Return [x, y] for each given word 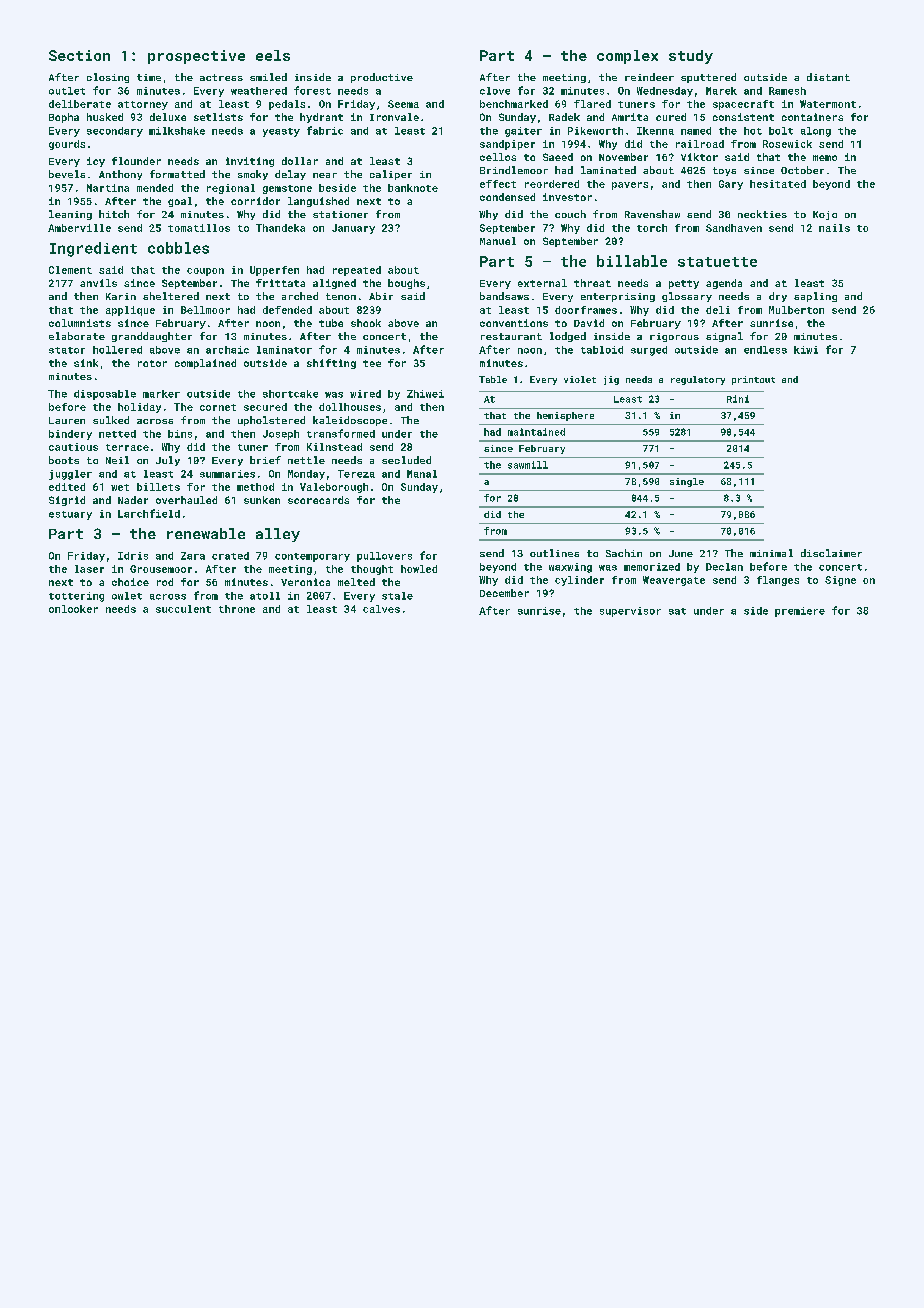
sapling [815, 297]
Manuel [498, 241]
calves [381, 609]
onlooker [73, 609]
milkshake [177, 131]
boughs [406, 284]
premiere [800, 612]
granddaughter [152, 337]
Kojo [825, 215]
